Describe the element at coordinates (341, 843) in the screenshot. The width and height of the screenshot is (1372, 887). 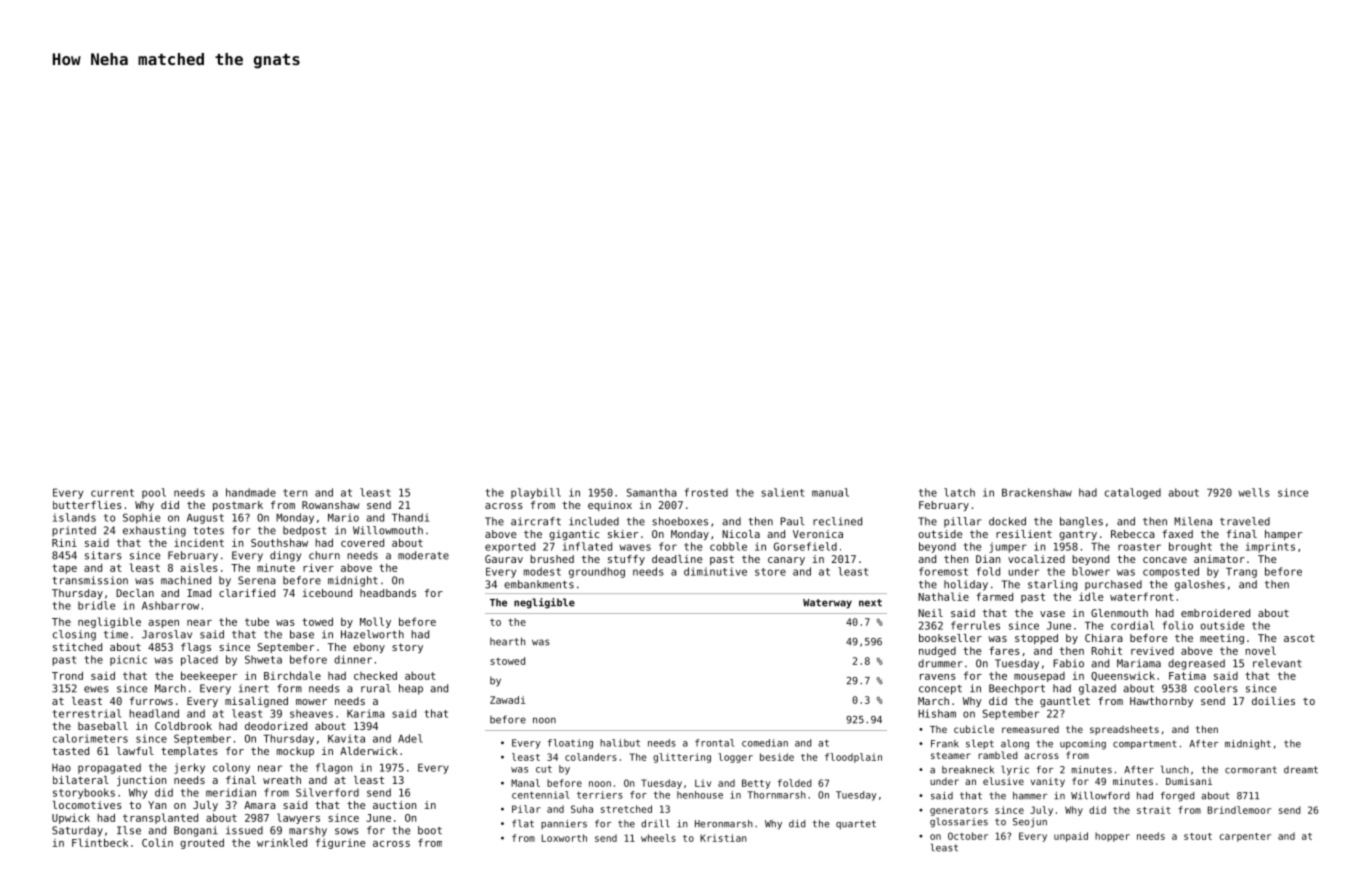
I see `figurine` at that location.
